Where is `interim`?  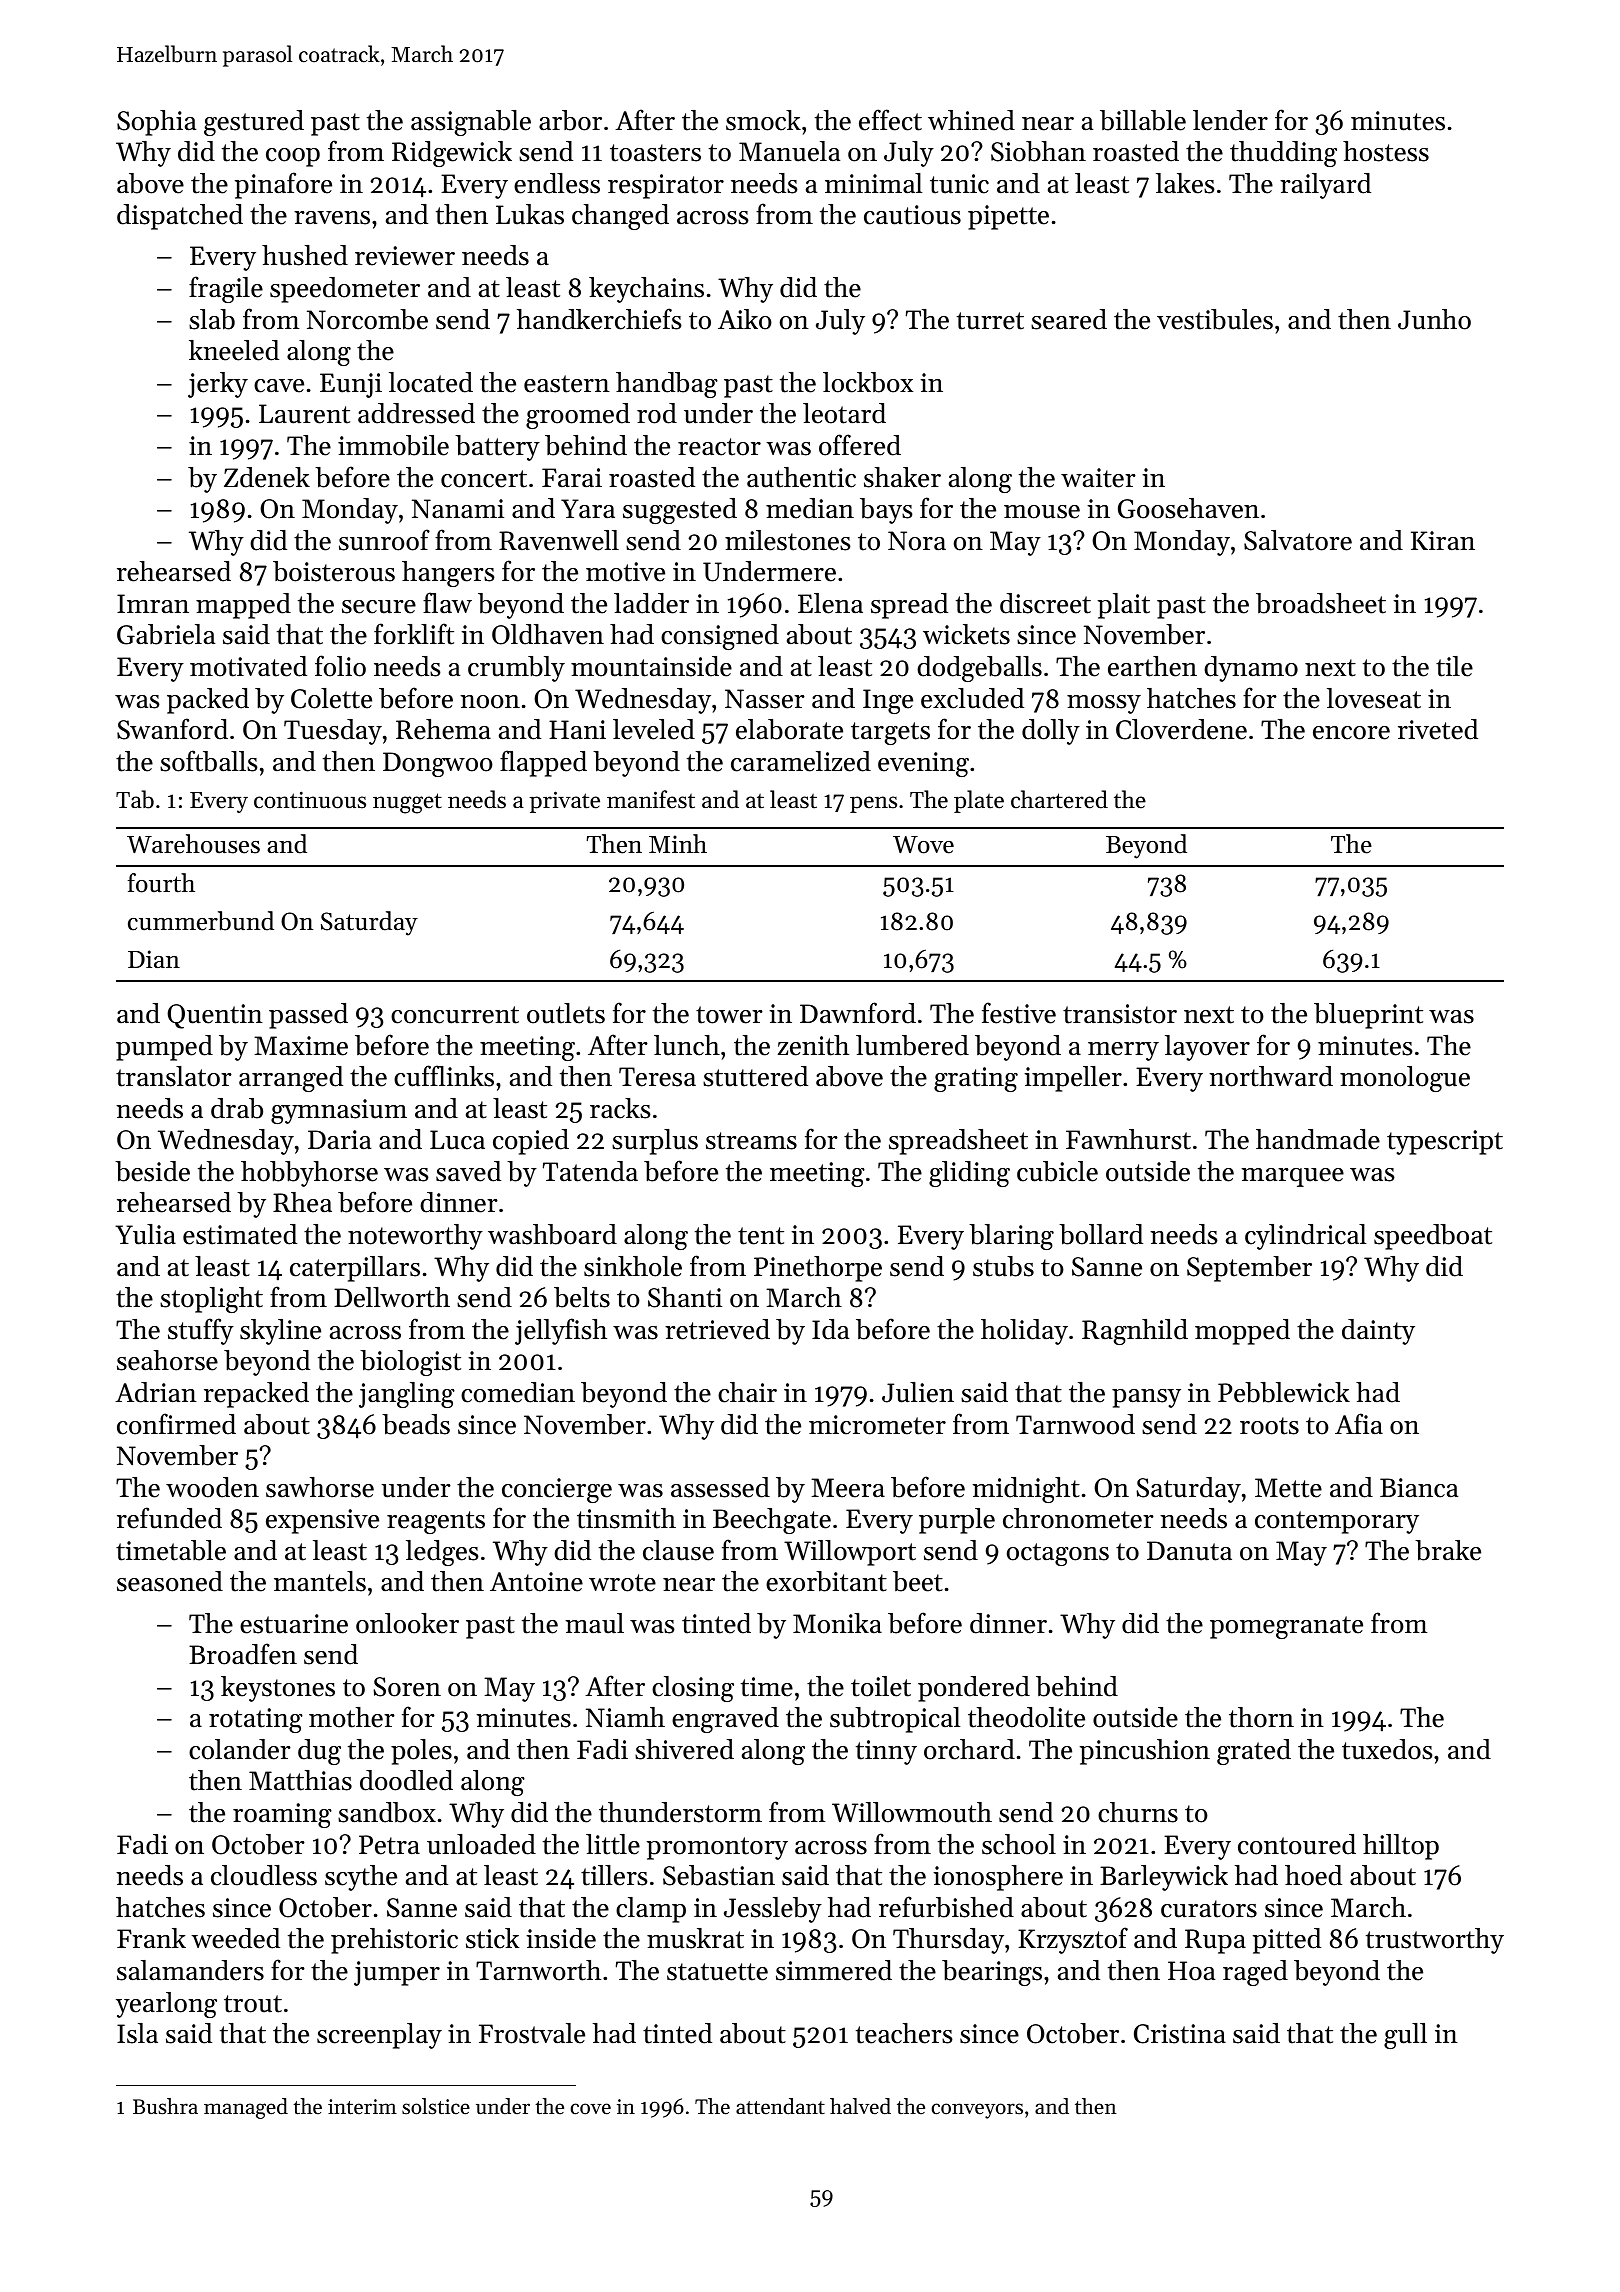 interim is located at coordinates (362, 2107).
